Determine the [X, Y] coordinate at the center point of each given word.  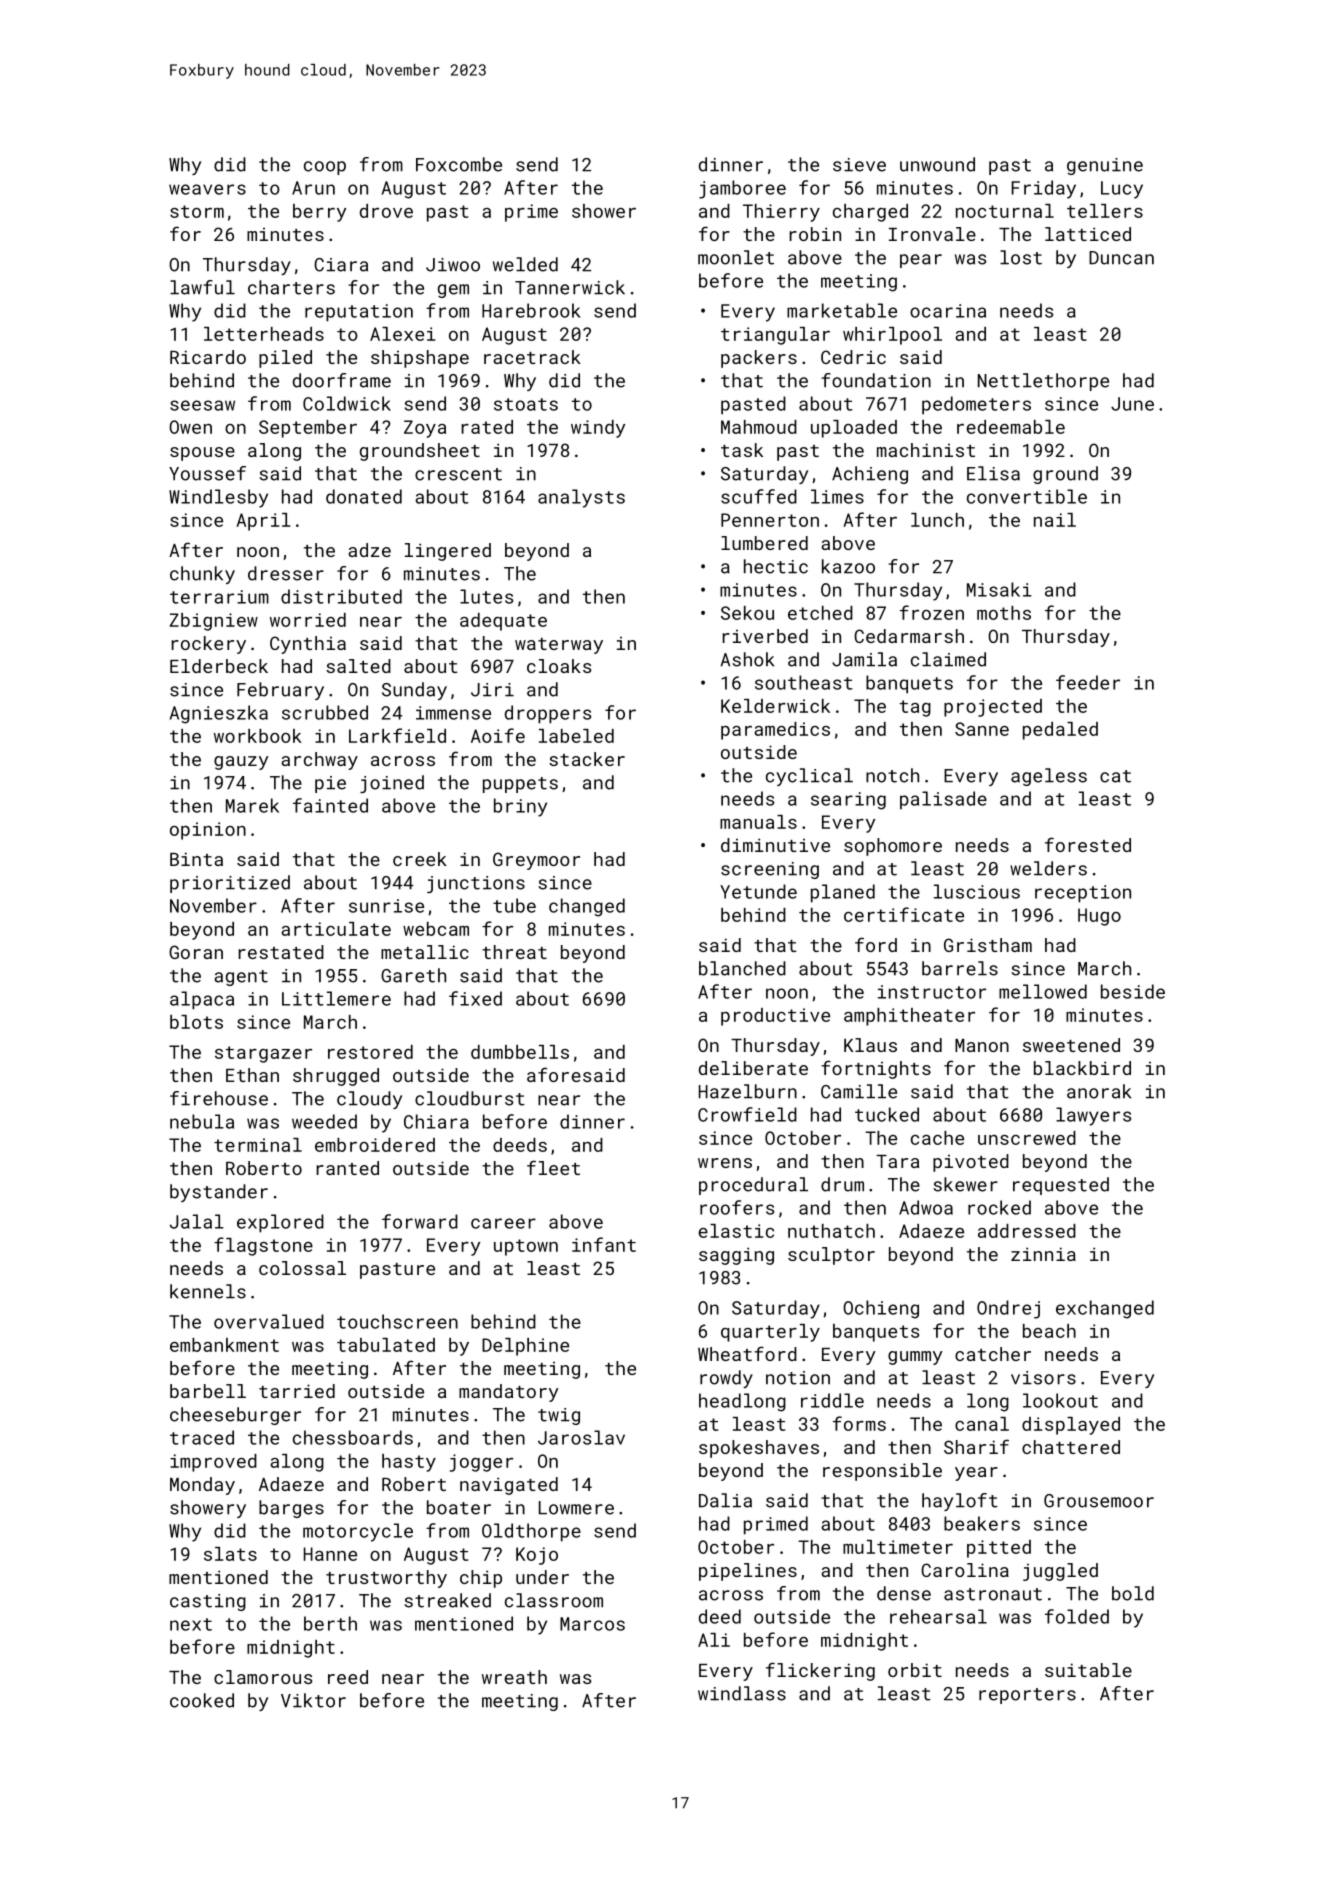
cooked [202, 1700]
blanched [742, 968]
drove [386, 211]
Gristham [988, 945]
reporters [1027, 1696]
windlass [742, 1693]
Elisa [993, 473]
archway [319, 761]
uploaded [854, 429]
